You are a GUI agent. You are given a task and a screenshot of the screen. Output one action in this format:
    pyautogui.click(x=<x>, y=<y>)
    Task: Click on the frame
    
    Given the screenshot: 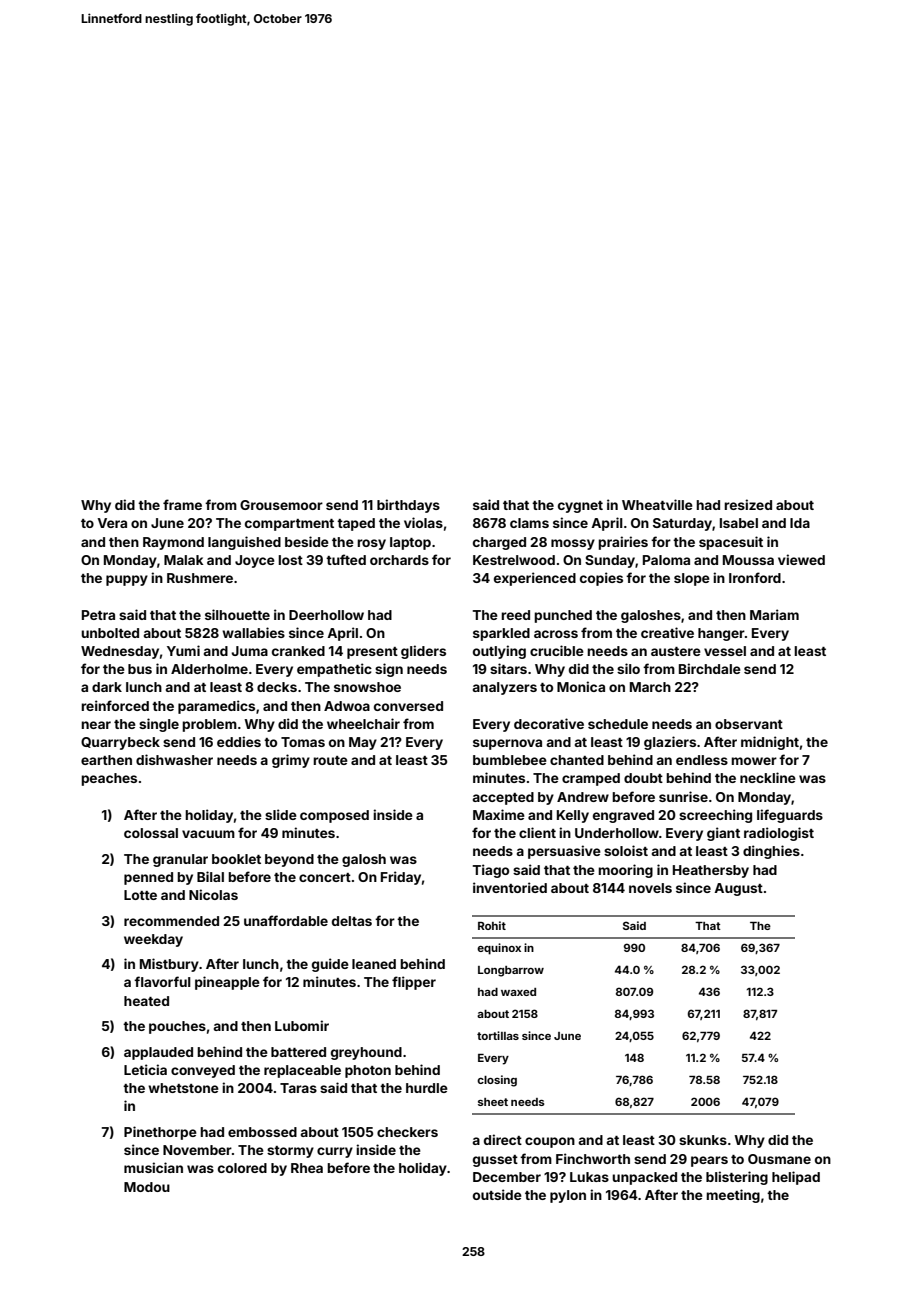 What is the action you would take?
    pyautogui.click(x=182, y=504)
